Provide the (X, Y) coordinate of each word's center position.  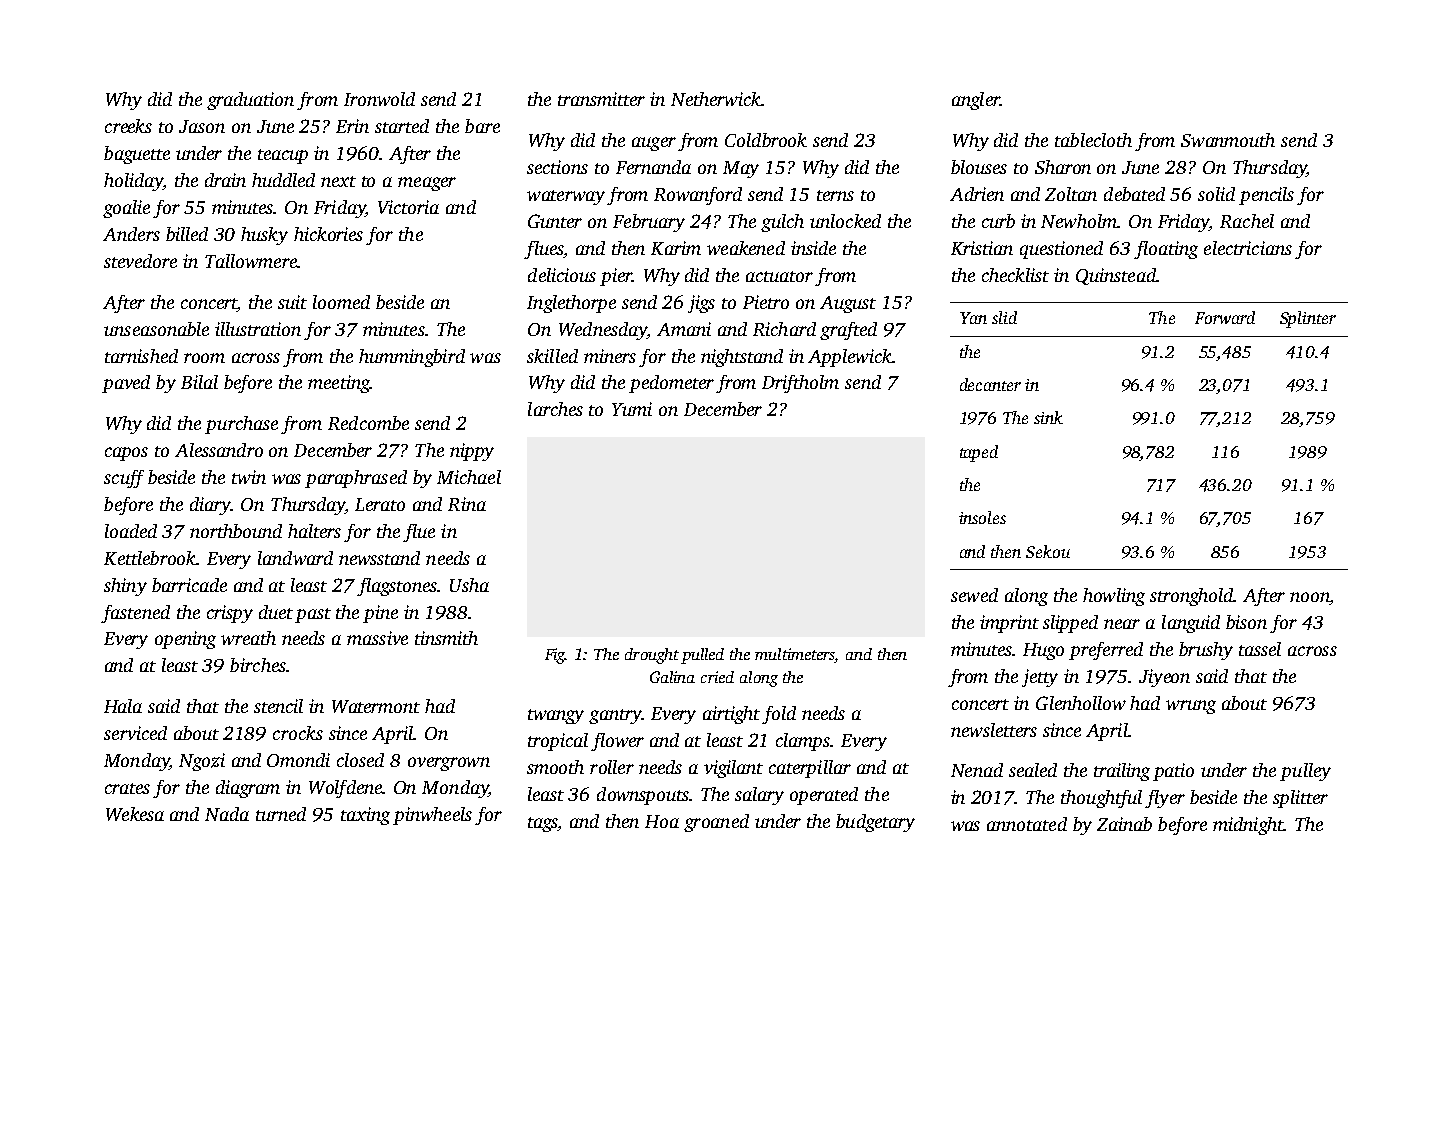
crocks (298, 733)
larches (555, 409)
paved (126, 384)
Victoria (408, 207)
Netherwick (716, 99)
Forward (1225, 317)
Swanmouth (1228, 140)
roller (612, 767)
